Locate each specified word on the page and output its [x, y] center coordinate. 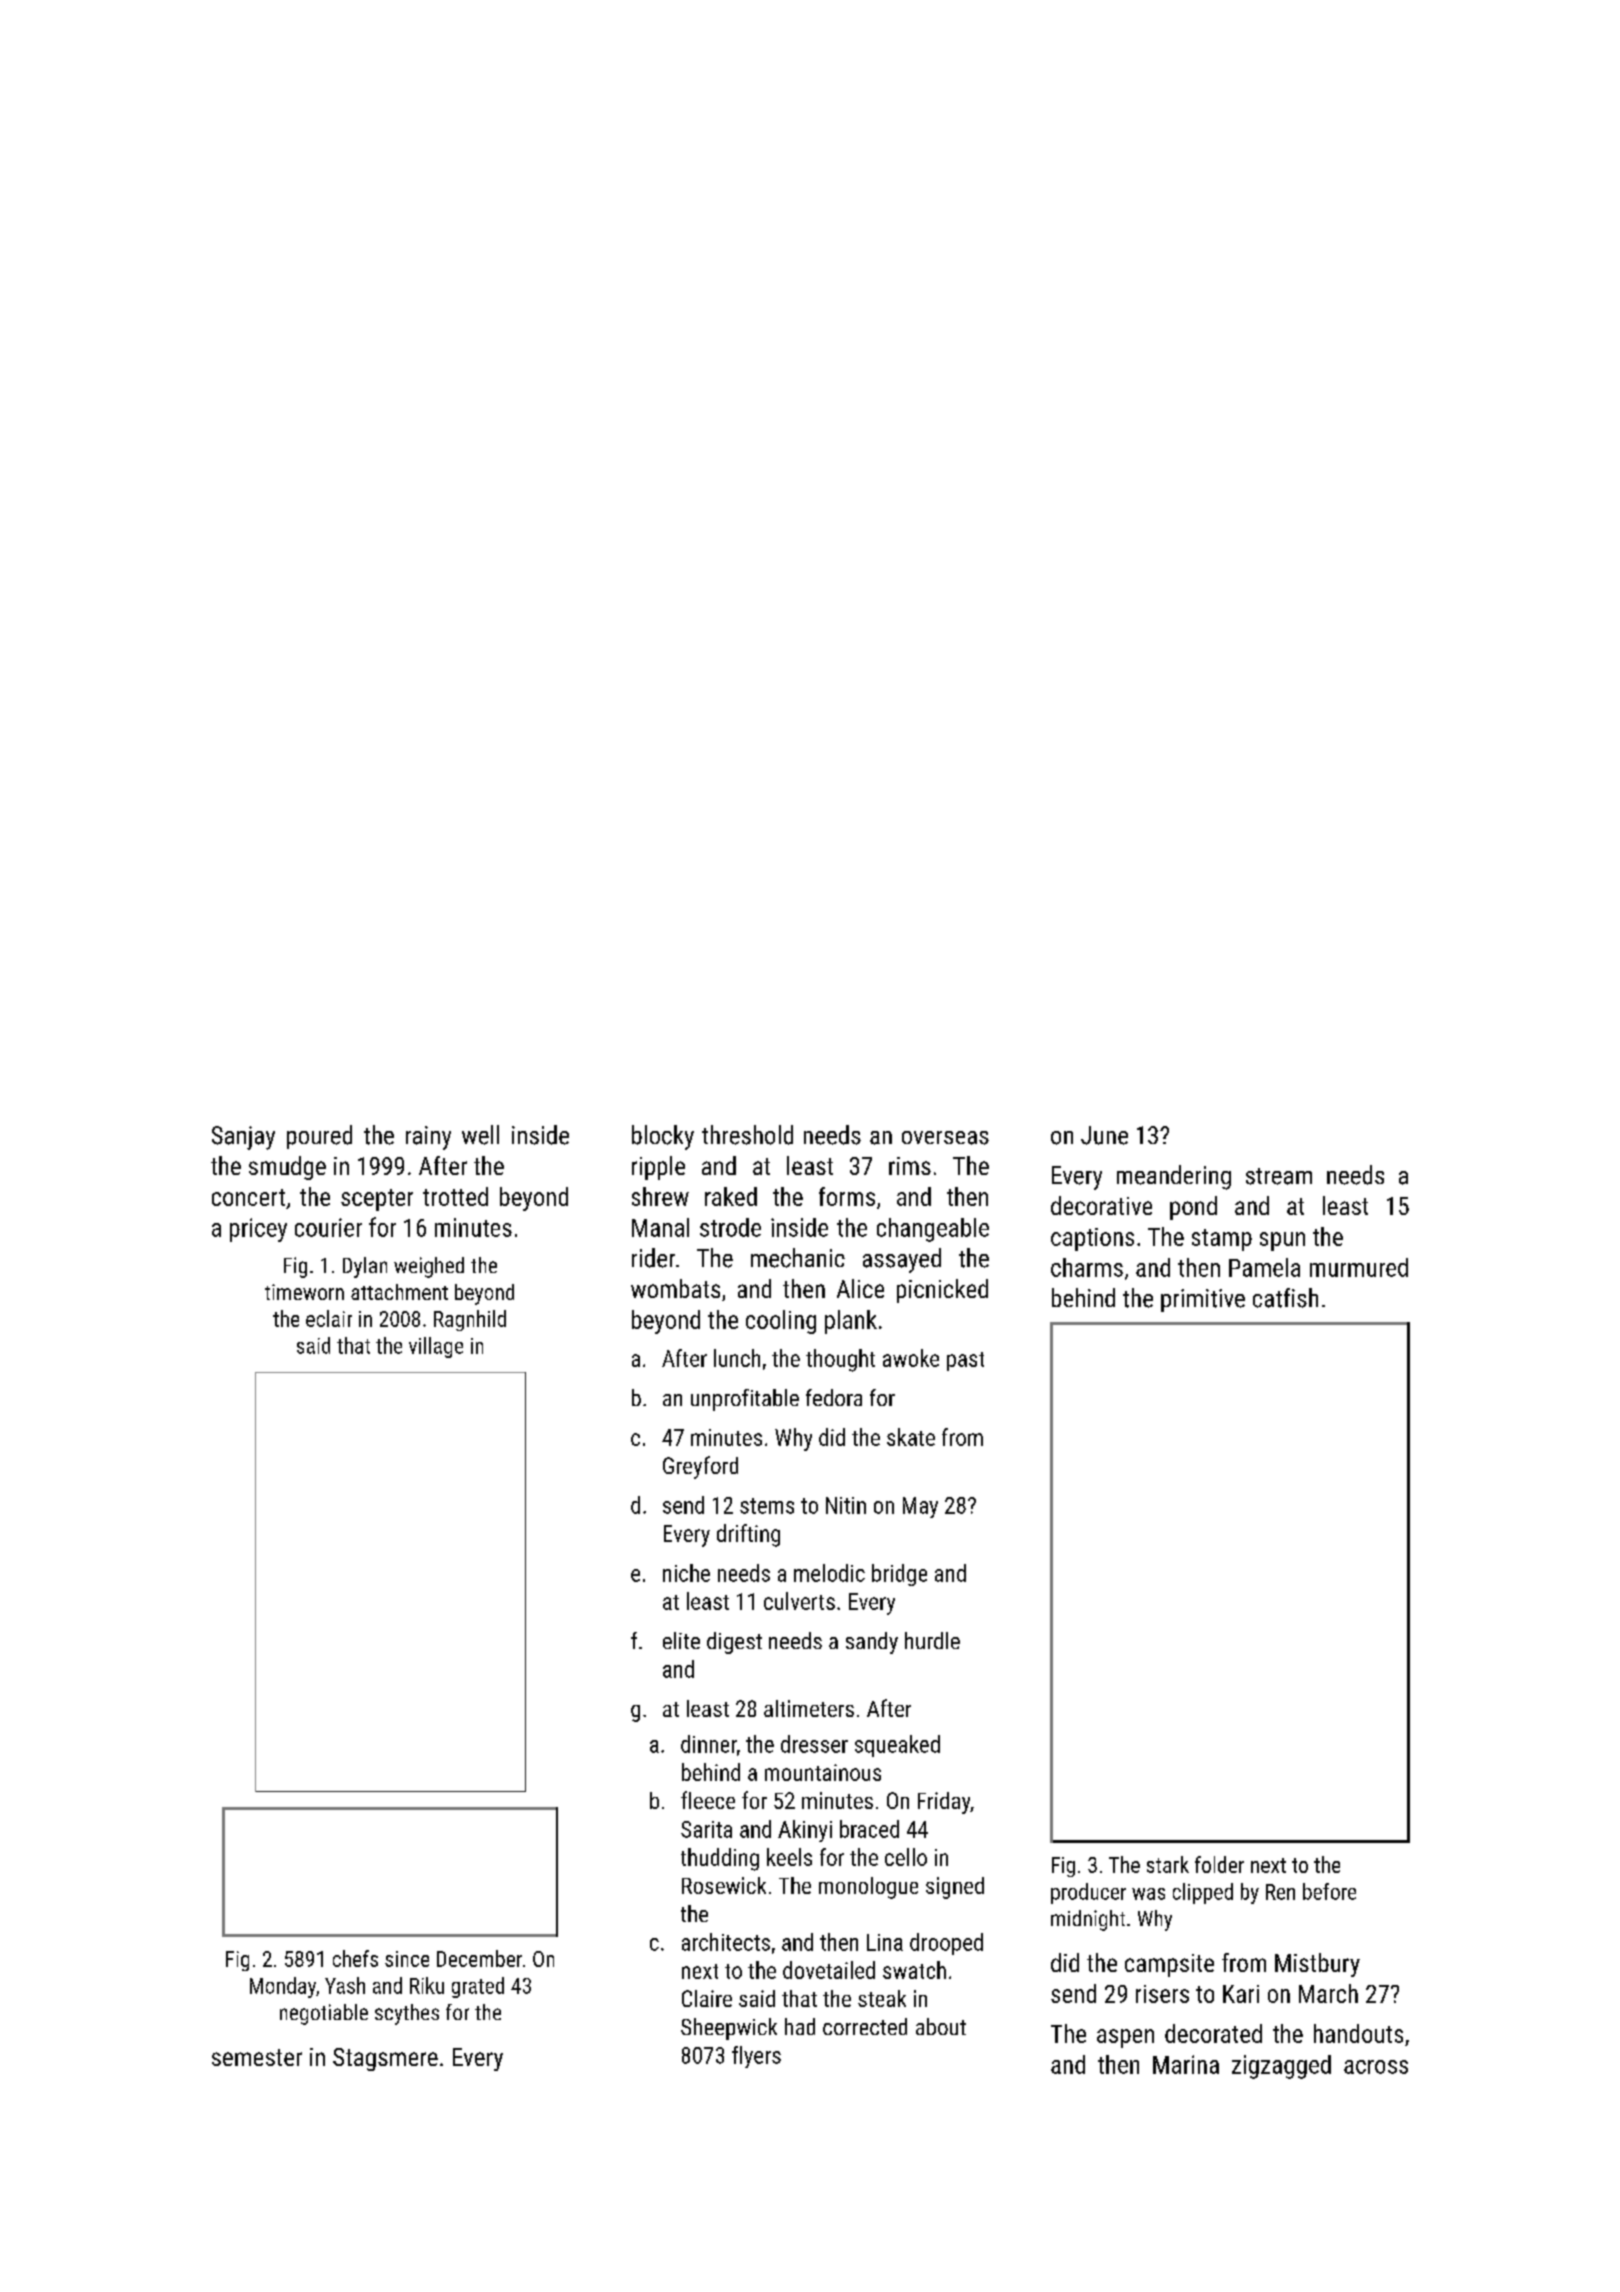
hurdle [932, 1640]
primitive [1203, 1300]
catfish [1285, 1298]
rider [653, 1258]
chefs [355, 1958]
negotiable [324, 2014]
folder [1219, 1864]
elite [681, 1640]
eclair [329, 1318]
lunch [737, 1358]
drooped [946, 1944]
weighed [429, 1267]
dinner [709, 1744]
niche [686, 1573]
